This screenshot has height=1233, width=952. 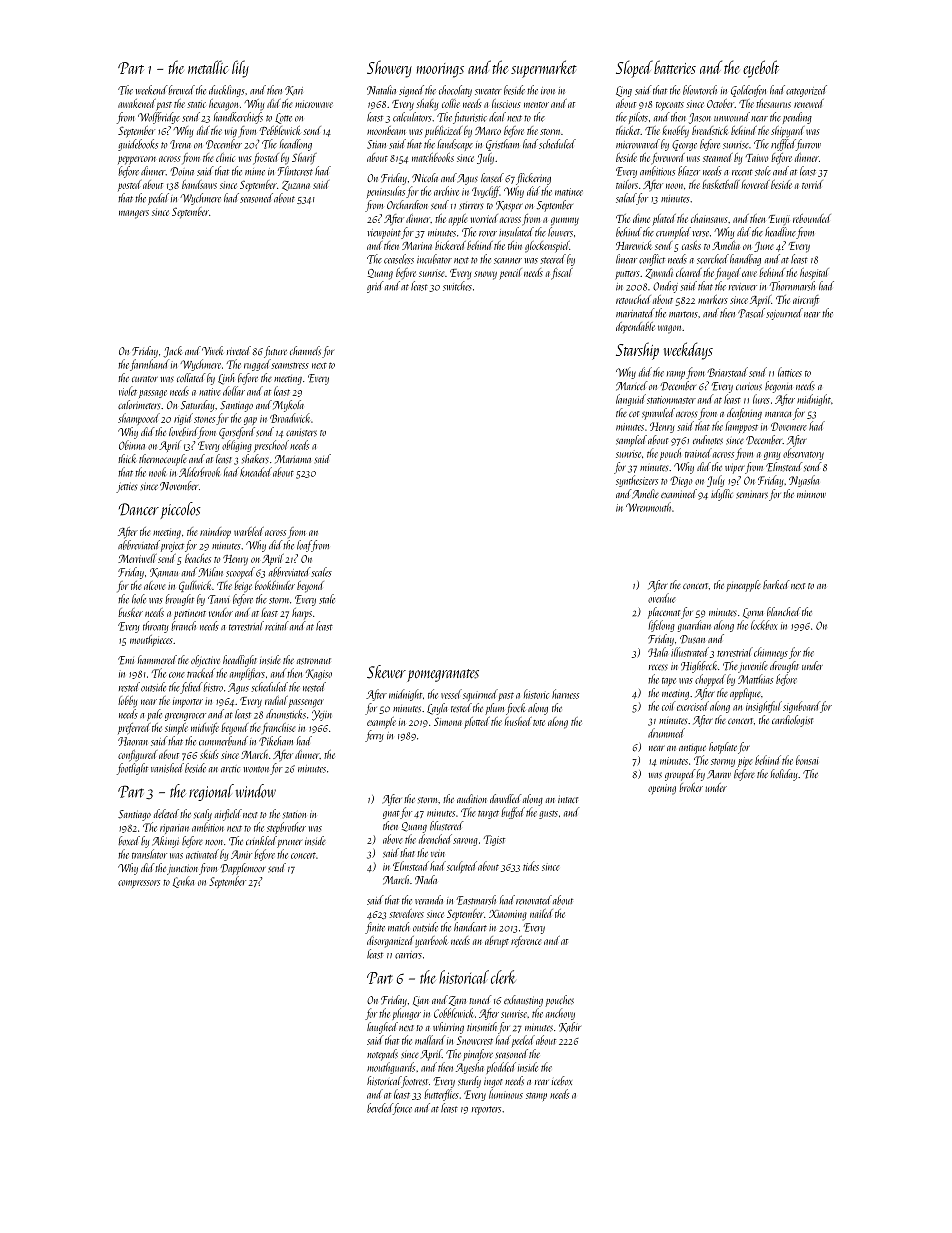 I want to click on eyebolt, so click(x=761, y=69).
